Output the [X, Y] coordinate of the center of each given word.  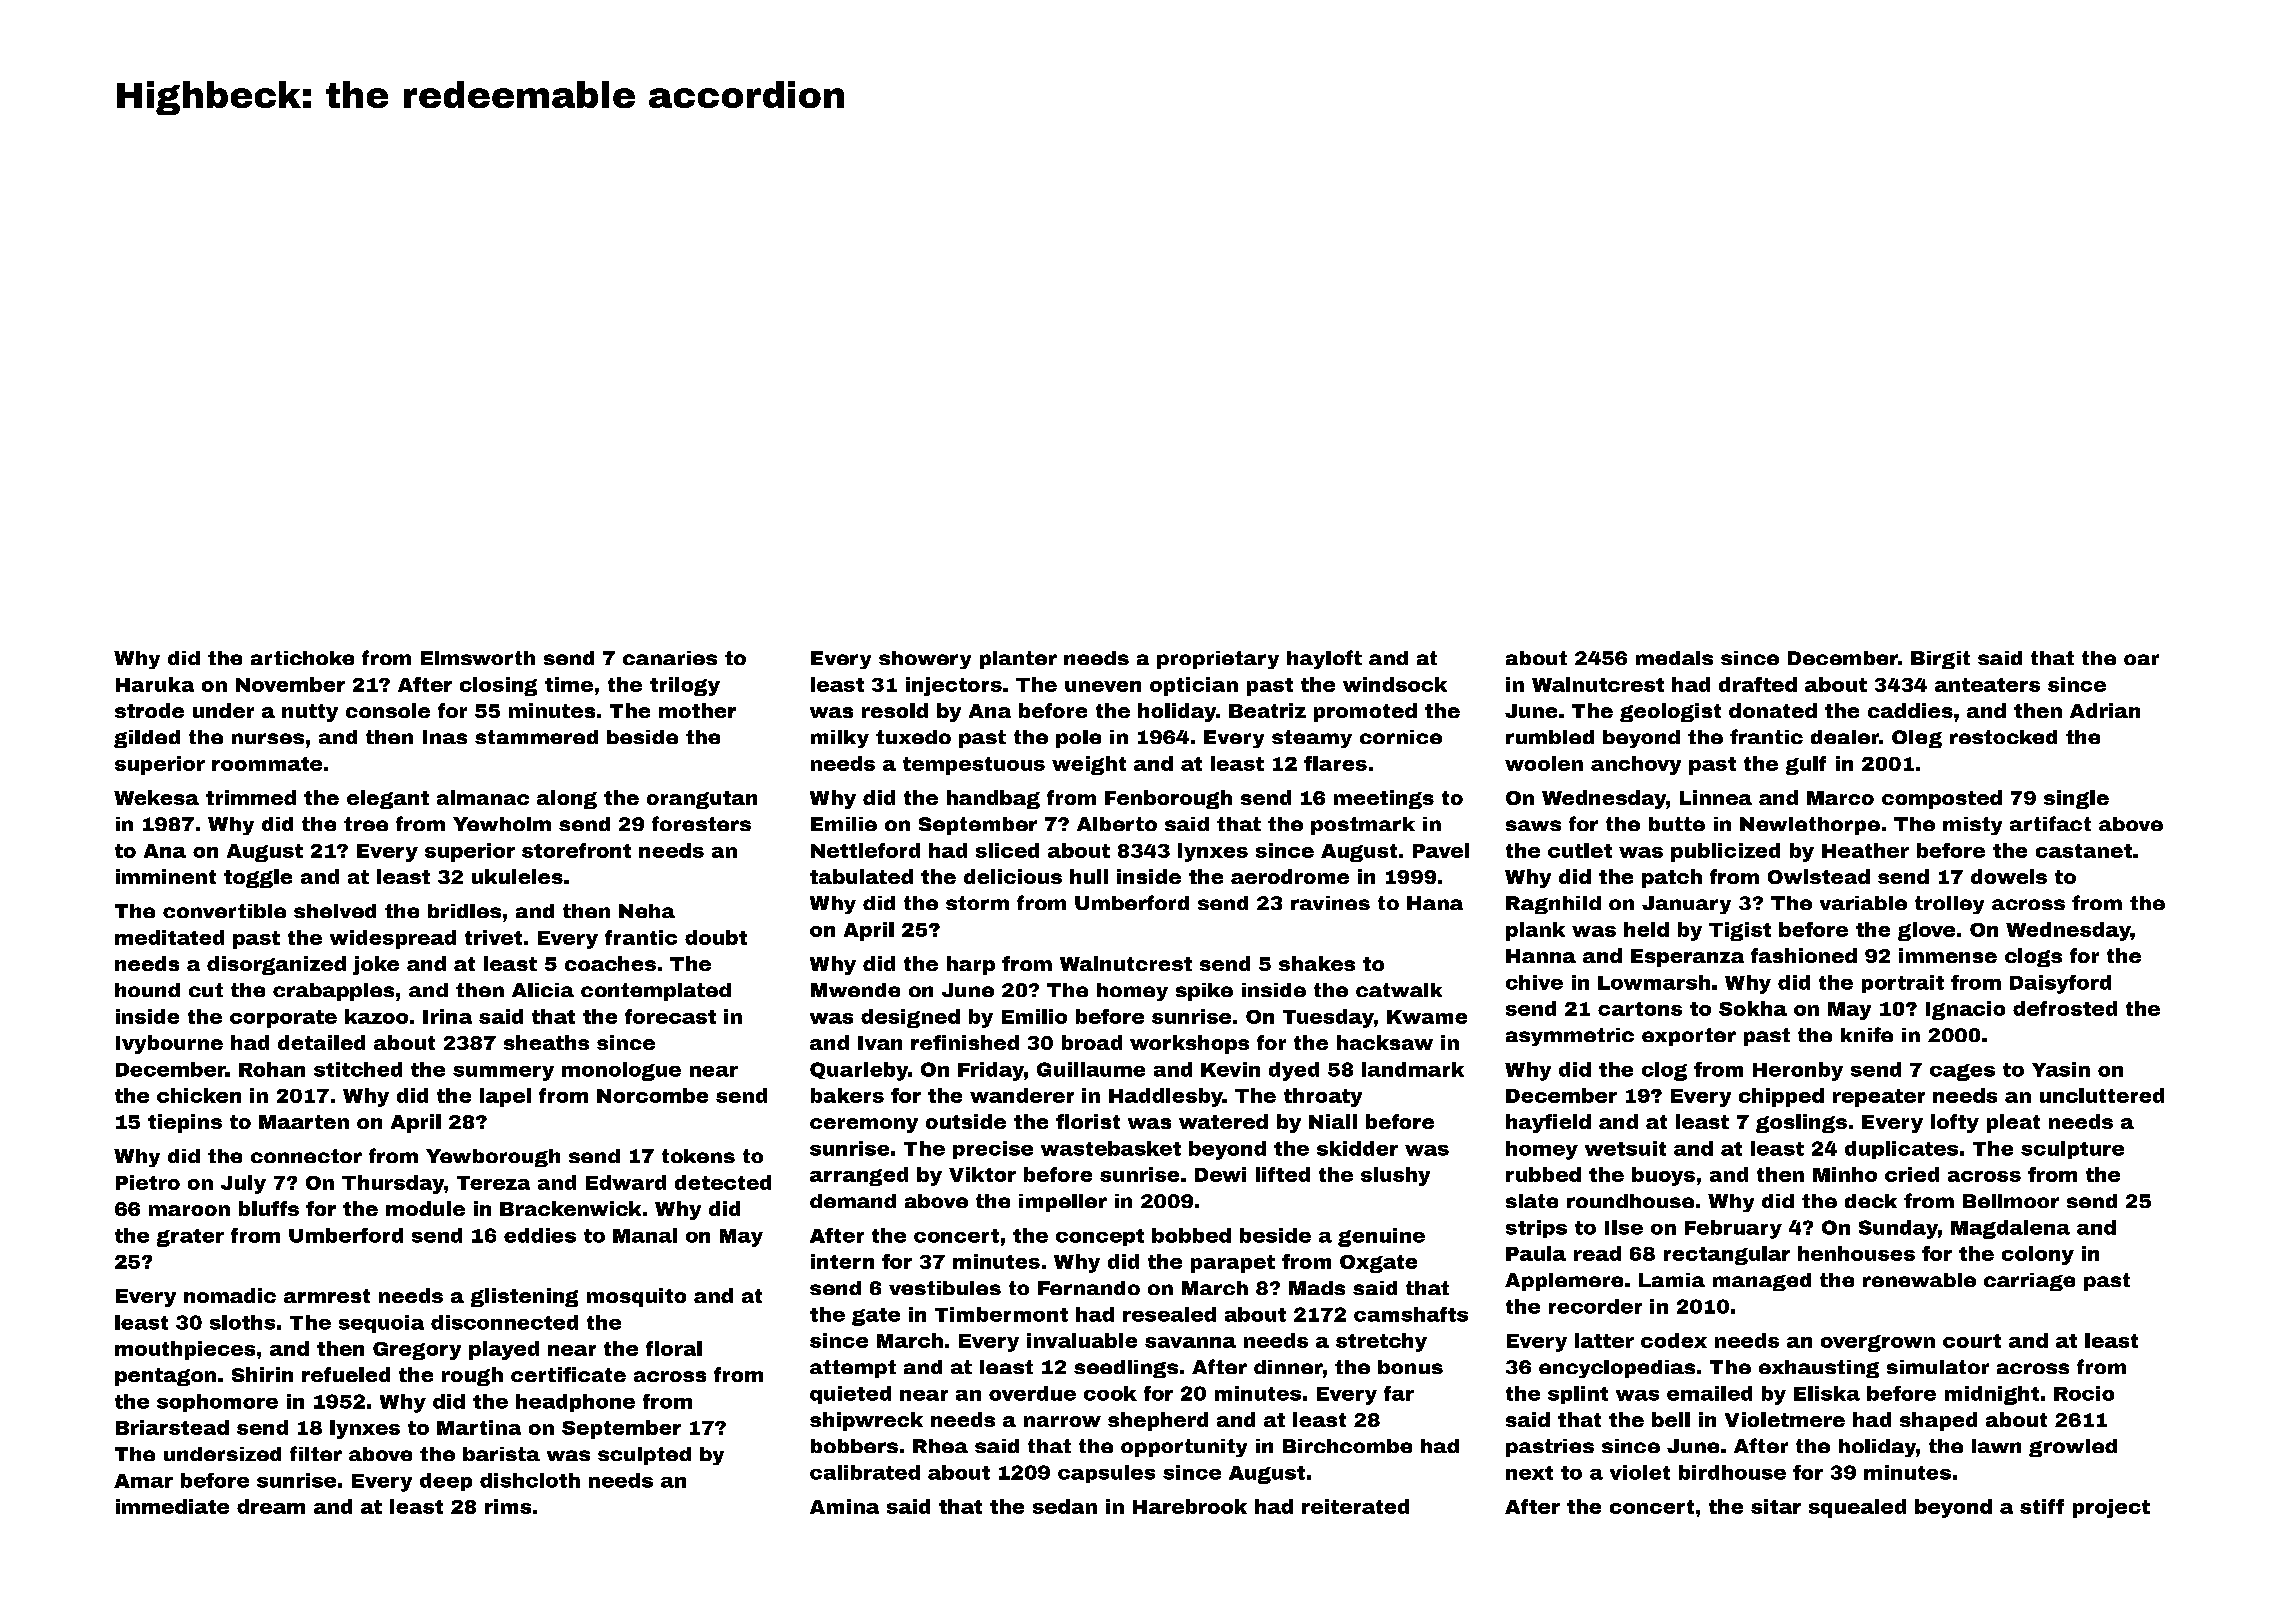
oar [2141, 659]
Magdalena [2010, 1229]
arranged [859, 1176]
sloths [242, 1322]
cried [1912, 1174]
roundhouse [1630, 1201]
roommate [267, 764]
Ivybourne [169, 1044]
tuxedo [913, 737]
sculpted [644, 1456]
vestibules [945, 1288]
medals [1674, 658]
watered [1223, 1121]
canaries [670, 658]
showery [925, 660]
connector [306, 1156]
